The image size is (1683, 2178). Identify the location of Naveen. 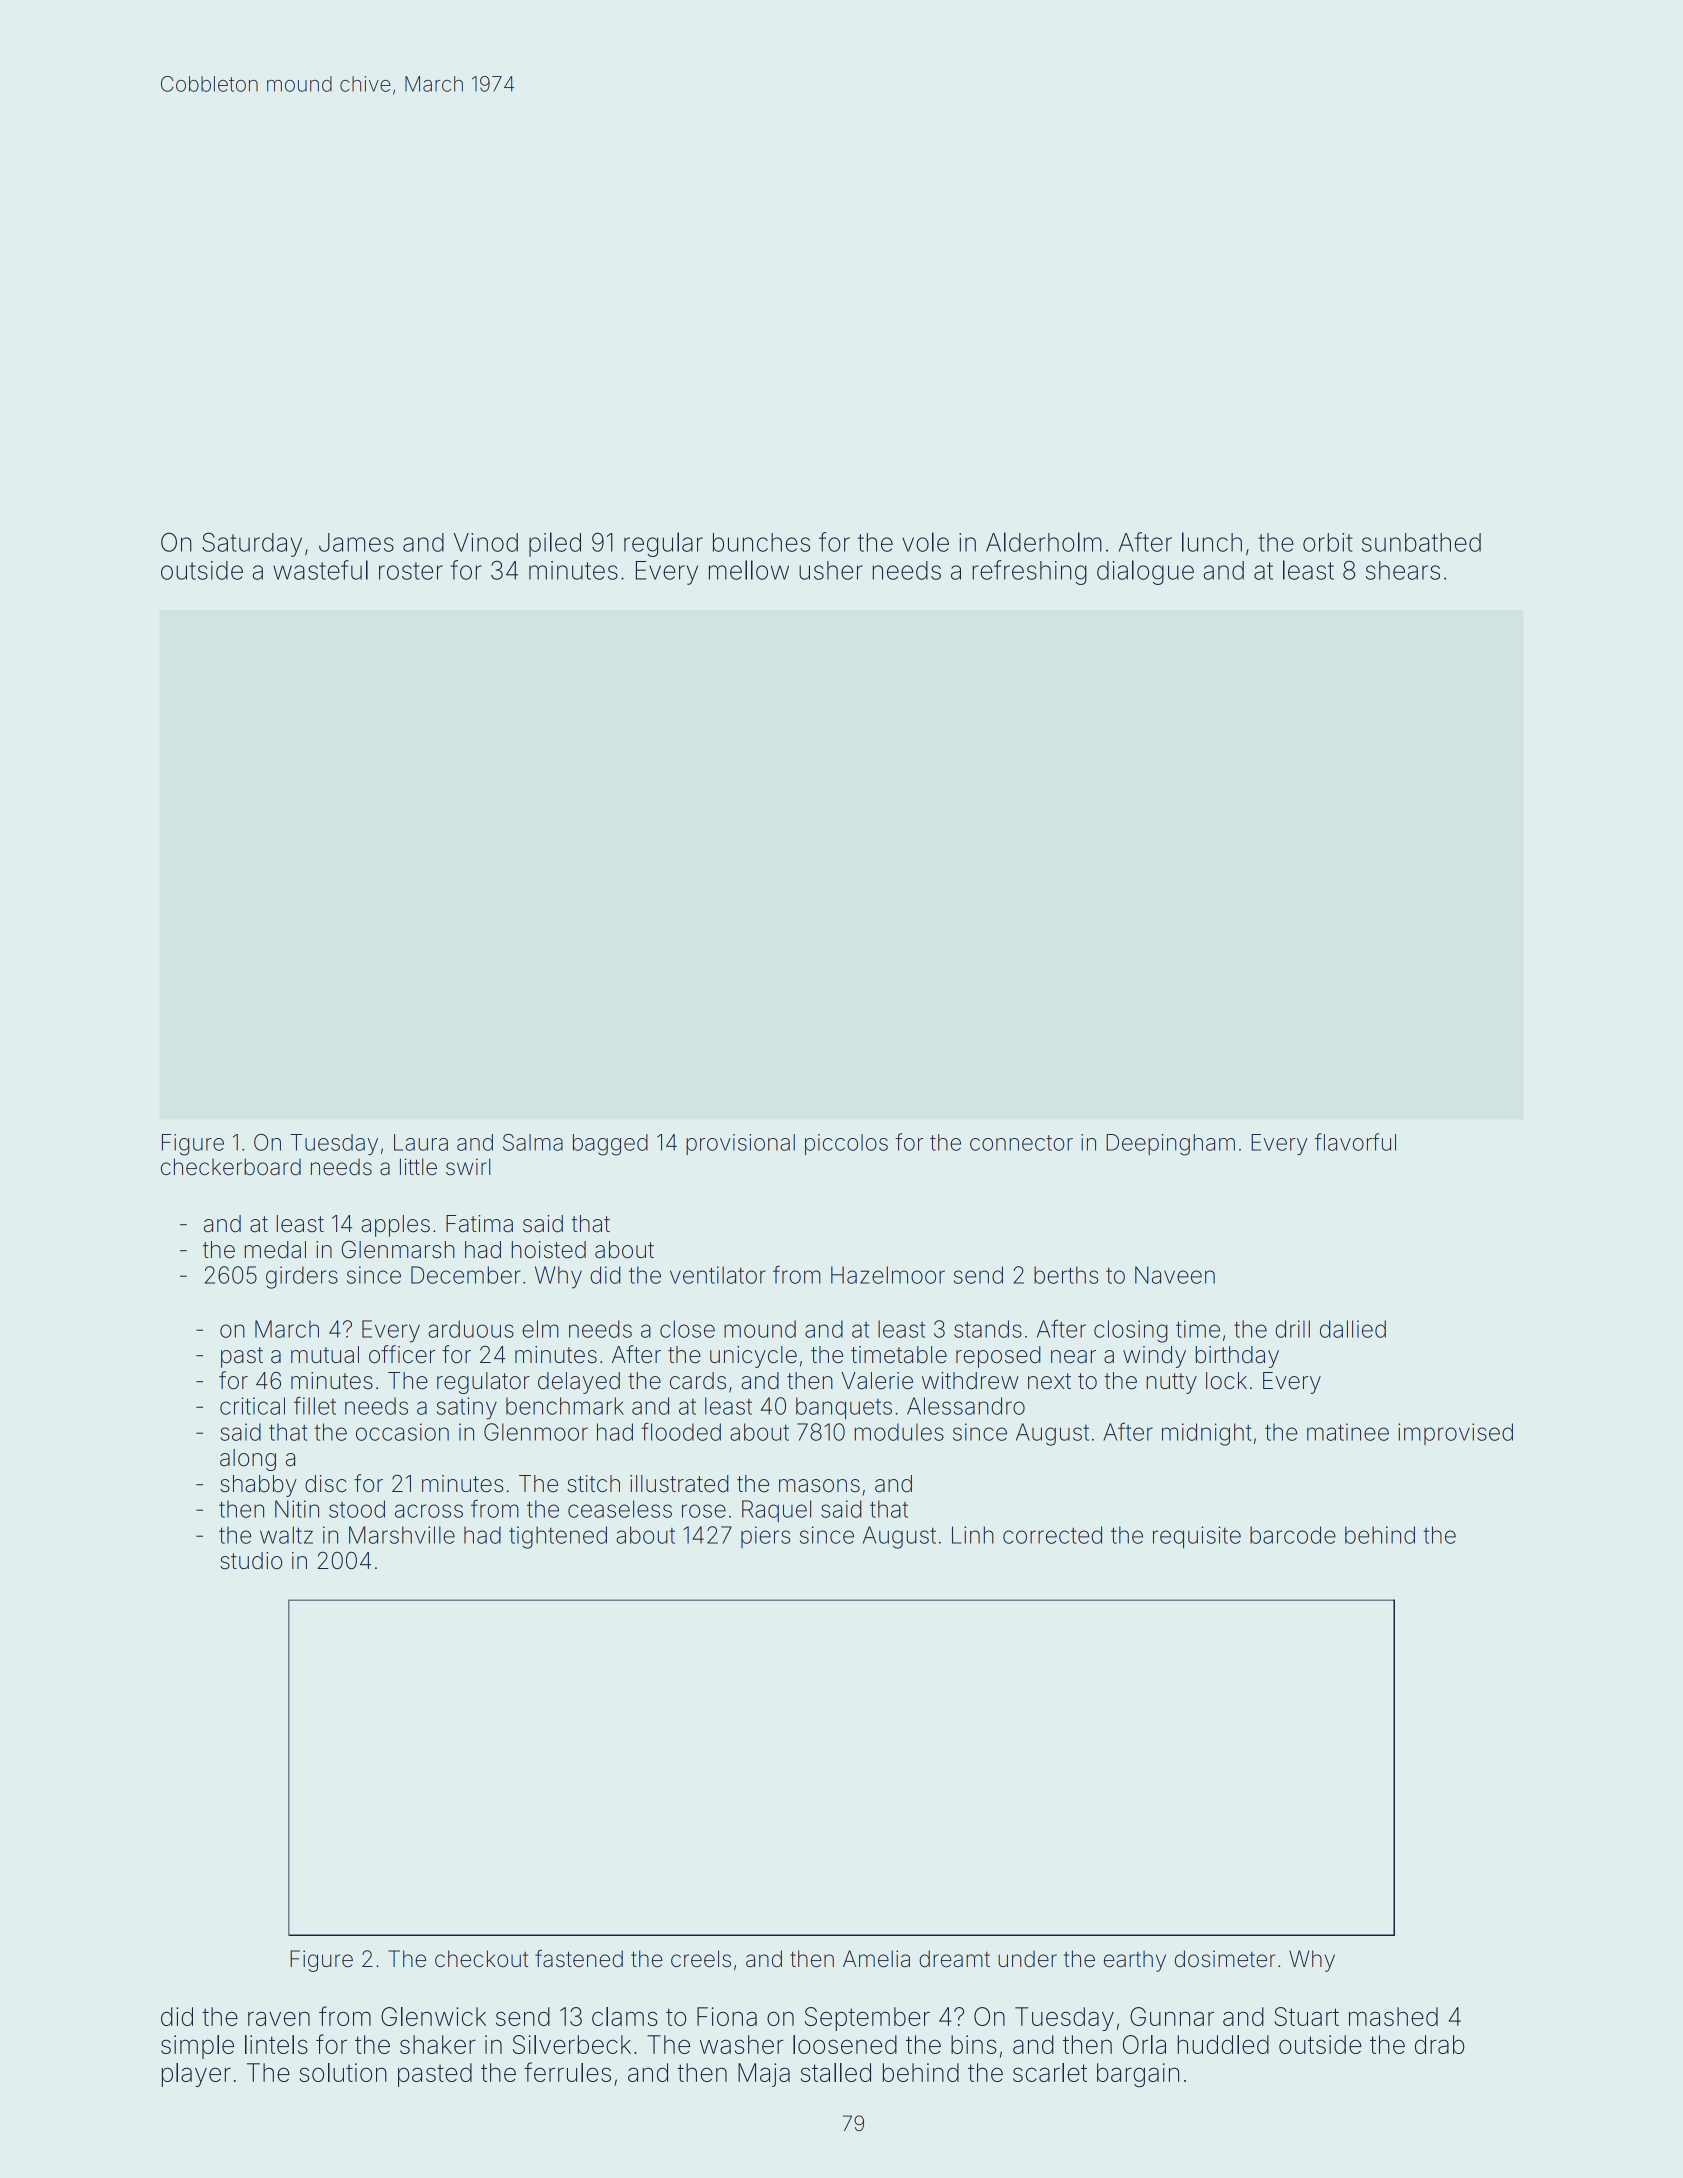
(1175, 1275).
